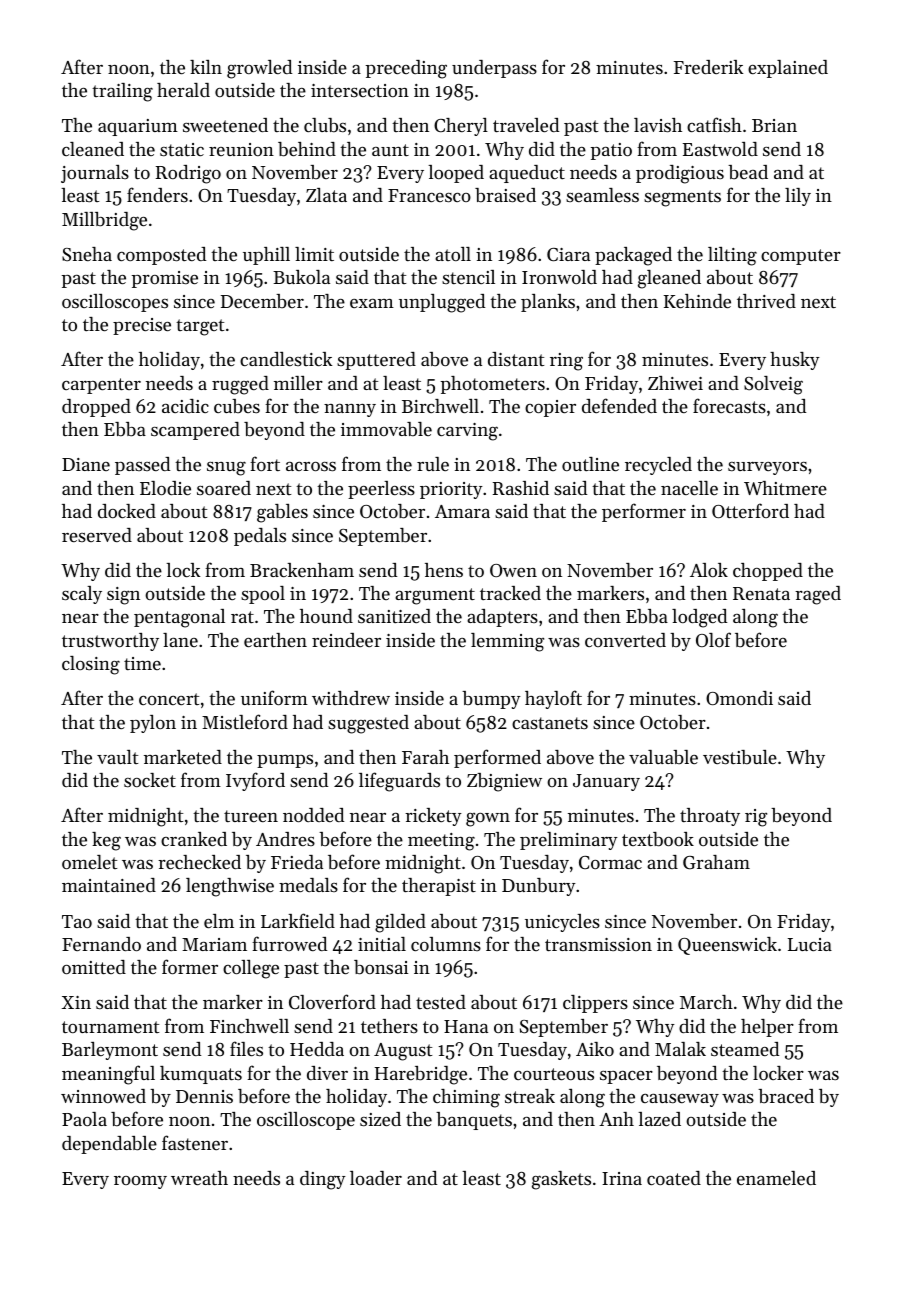 The image size is (908, 1316). What do you see at coordinates (429, 195) in the document?
I see `Francesco` at bounding box center [429, 195].
